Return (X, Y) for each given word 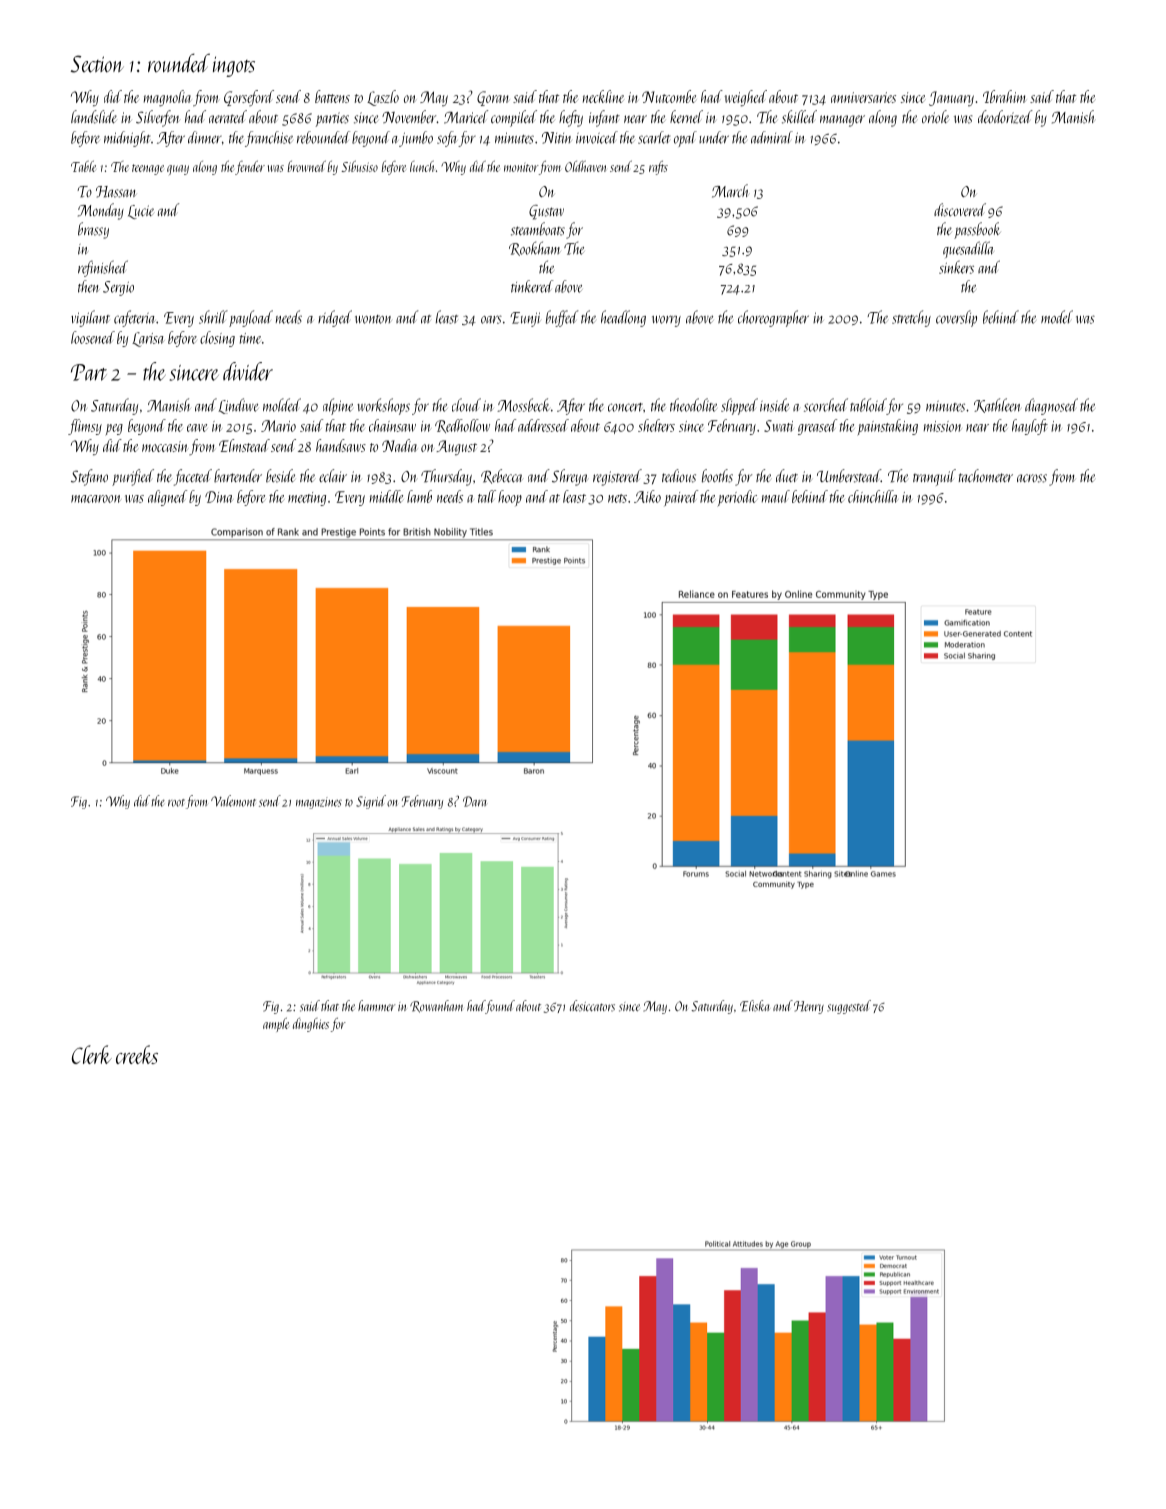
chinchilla (873, 496)
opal (685, 139)
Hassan (116, 192)
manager (842, 121)
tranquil (934, 477)
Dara (475, 801)
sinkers (956, 267)
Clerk (92, 1054)
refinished (103, 268)
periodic (737, 498)
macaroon (96, 499)
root (176, 803)
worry (666, 321)
